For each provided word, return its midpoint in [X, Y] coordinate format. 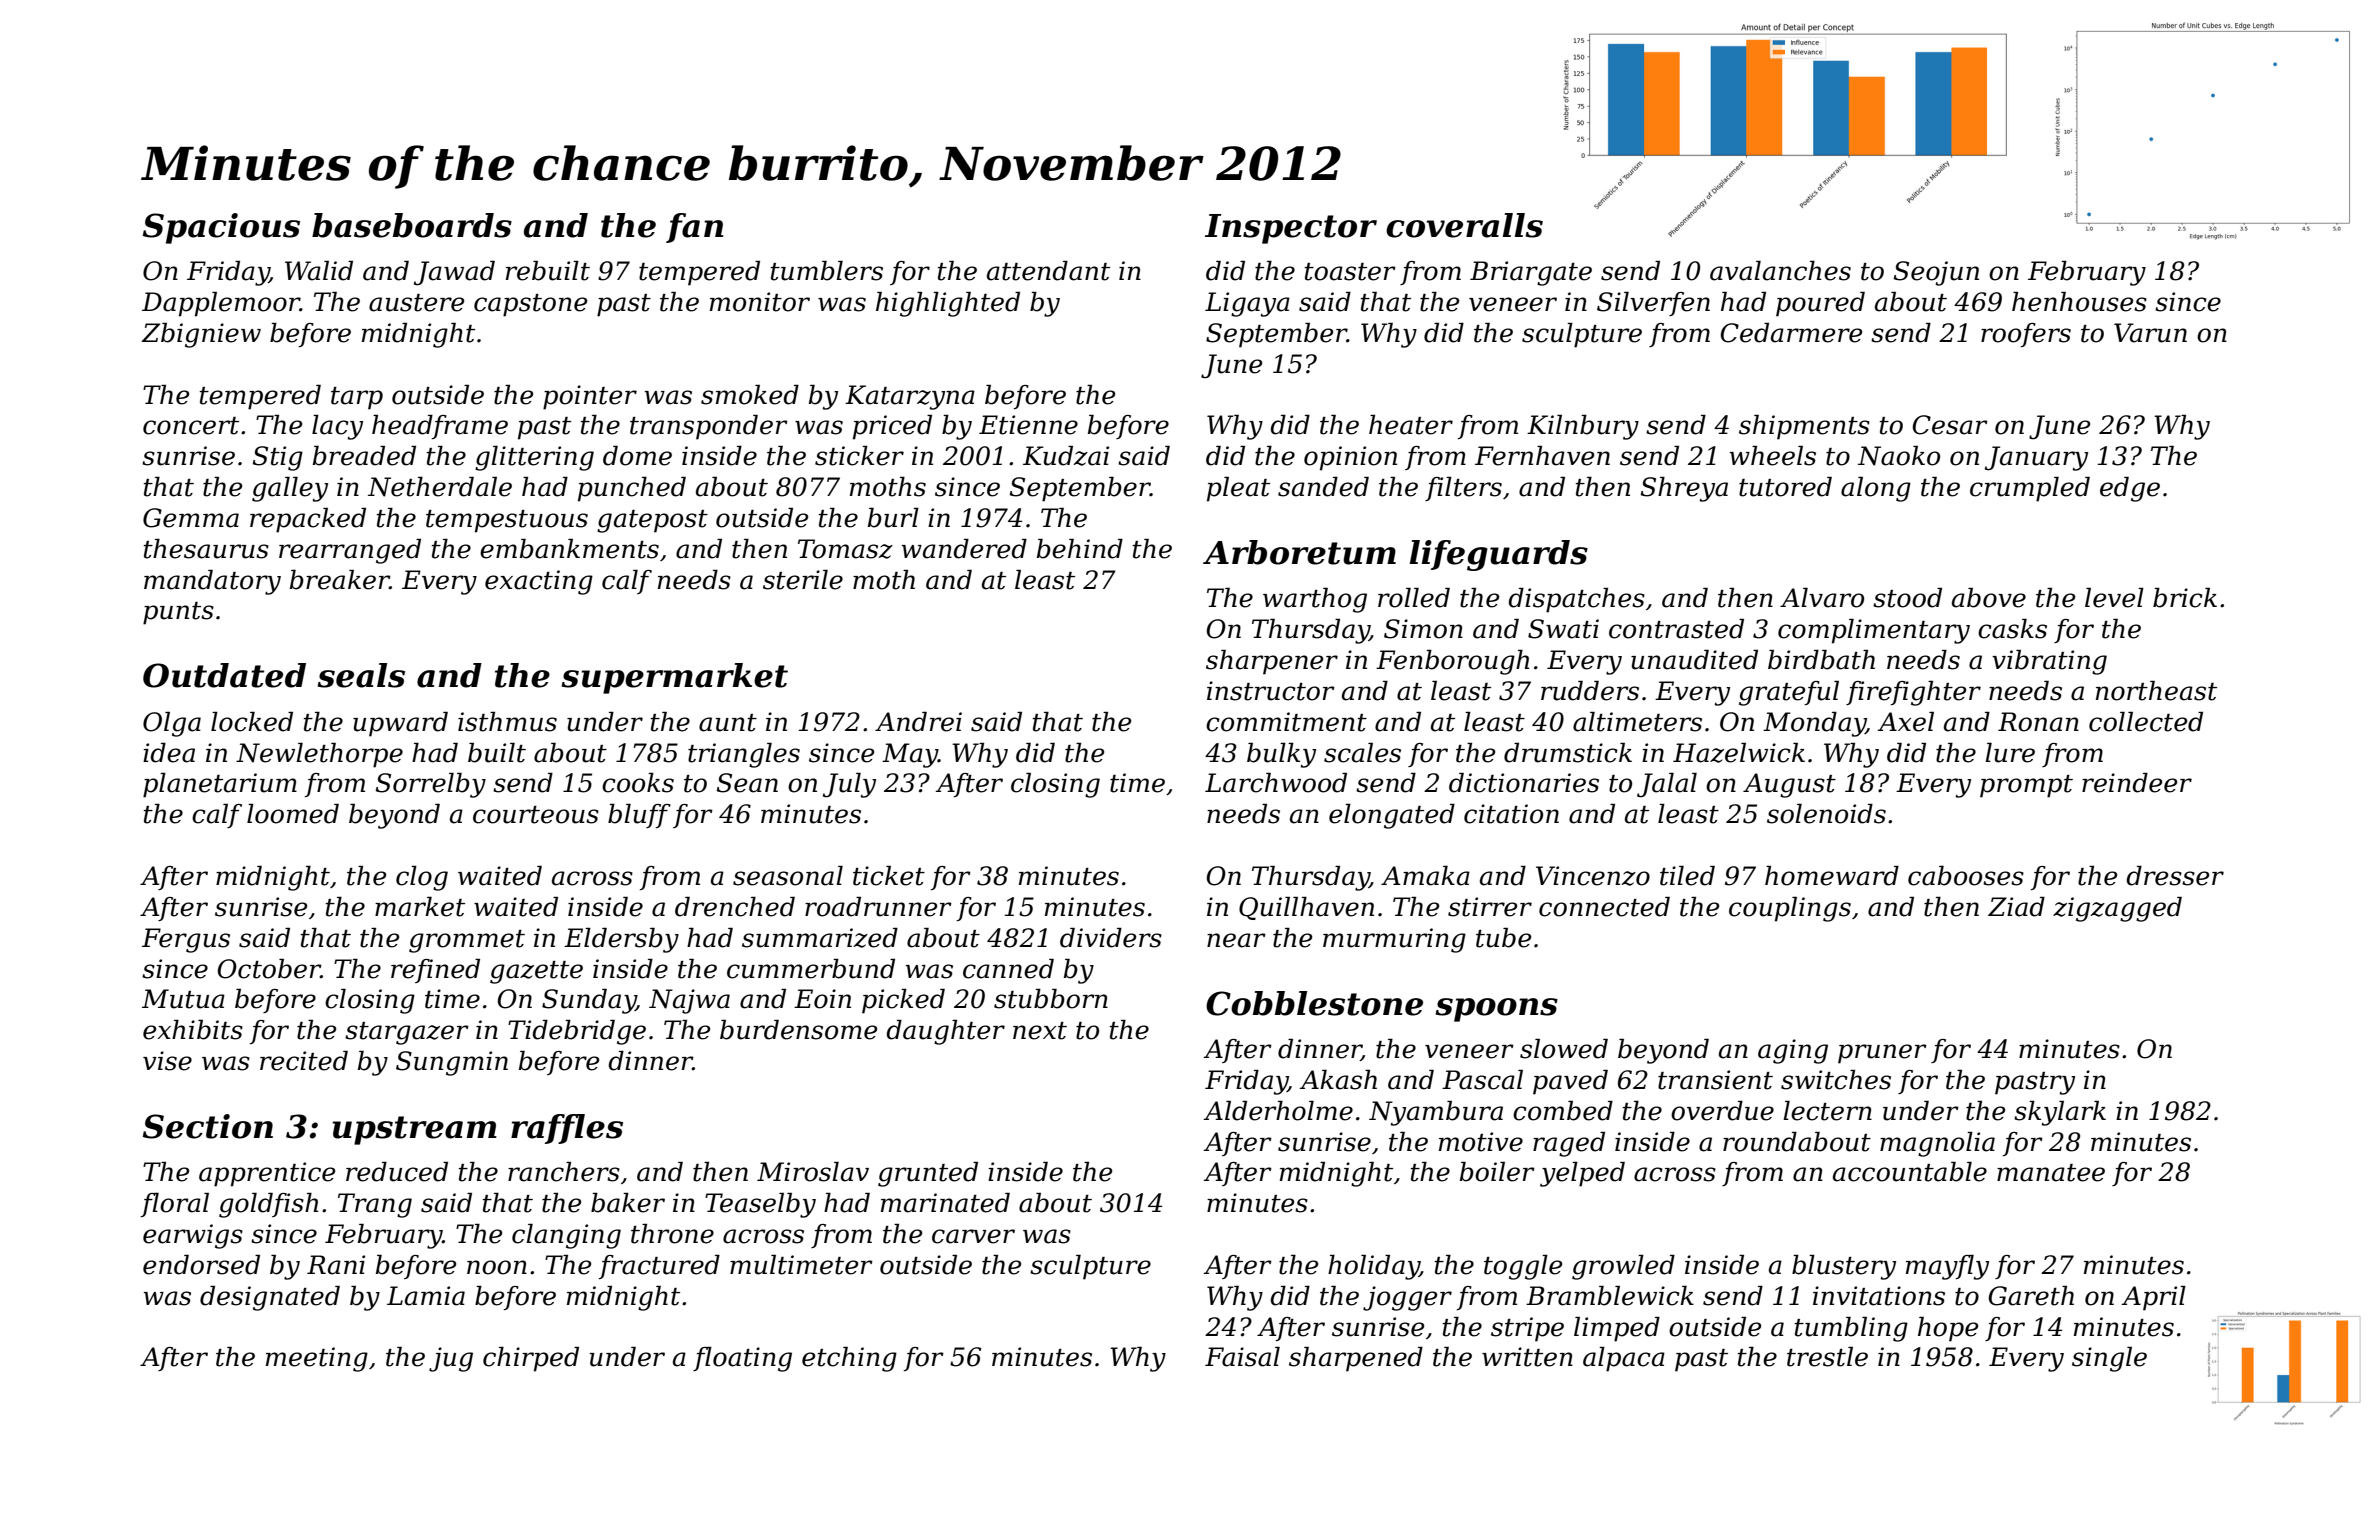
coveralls [1464, 225]
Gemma [191, 518]
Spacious [221, 228]
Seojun [1936, 273]
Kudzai [1066, 456]
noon [497, 1267]
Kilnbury [1583, 427]
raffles [567, 1129]
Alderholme [1278, 1111]
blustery [1844, 1267]
